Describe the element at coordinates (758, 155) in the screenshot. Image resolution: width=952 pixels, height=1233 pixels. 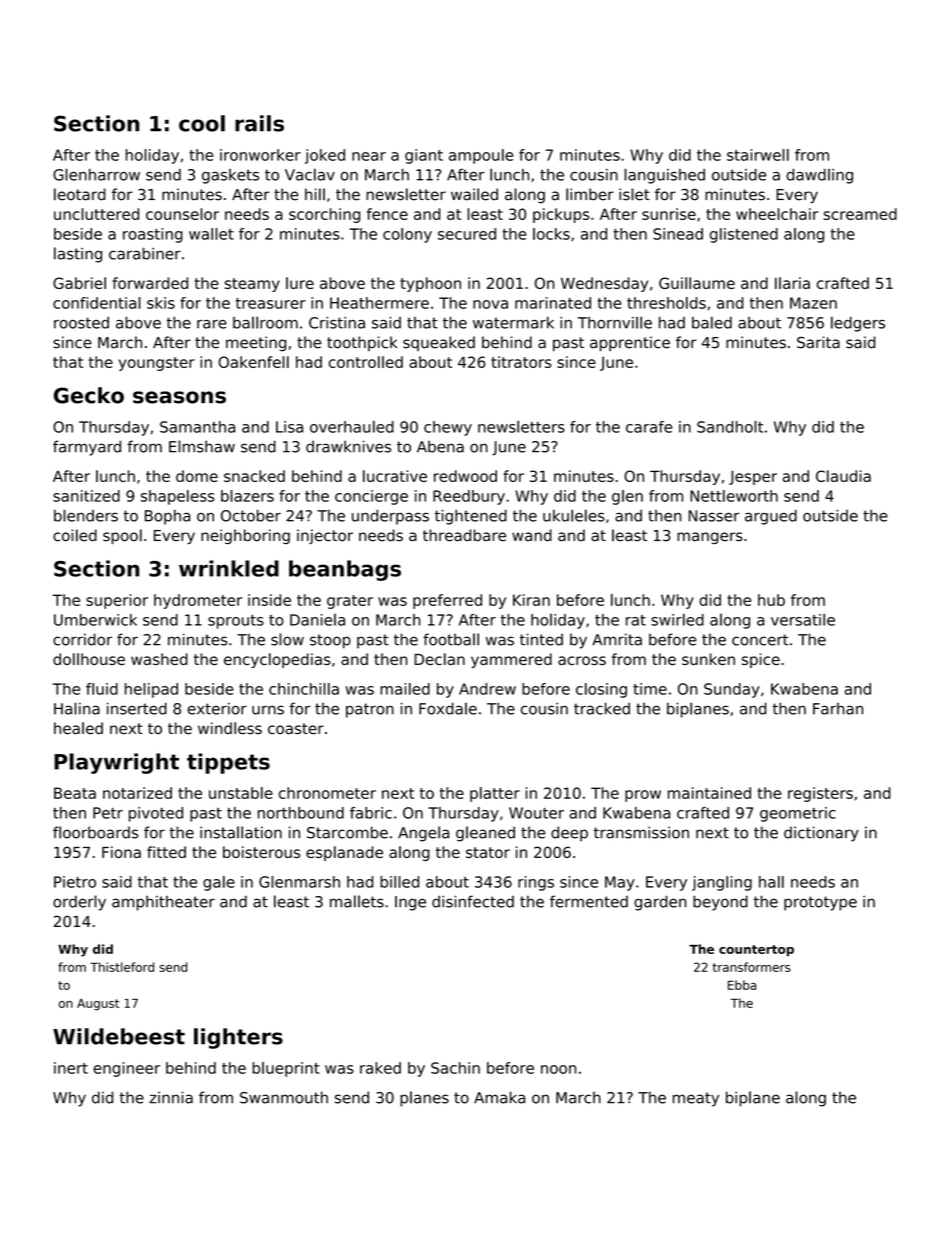
I see `stairwell` at that location.
